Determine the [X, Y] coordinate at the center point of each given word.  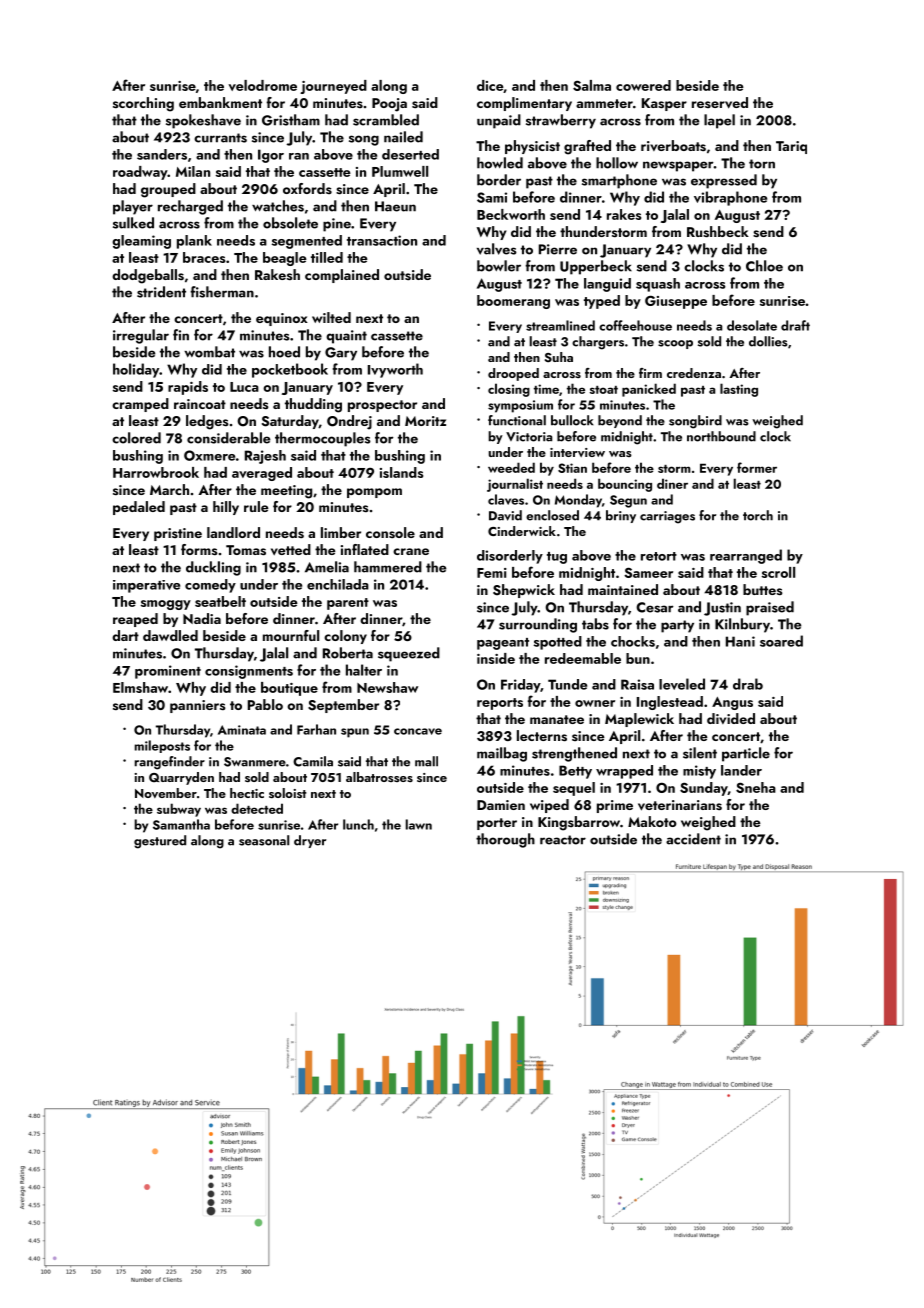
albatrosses [379, 777]
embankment [220, 102]
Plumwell [400, 171]
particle [746, 754]
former [757, 467]
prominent [168, 672]
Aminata [242, 730]
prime [615, 806]
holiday [136, 370]
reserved [720, 103]
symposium [520, 406]
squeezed [409, 654]
